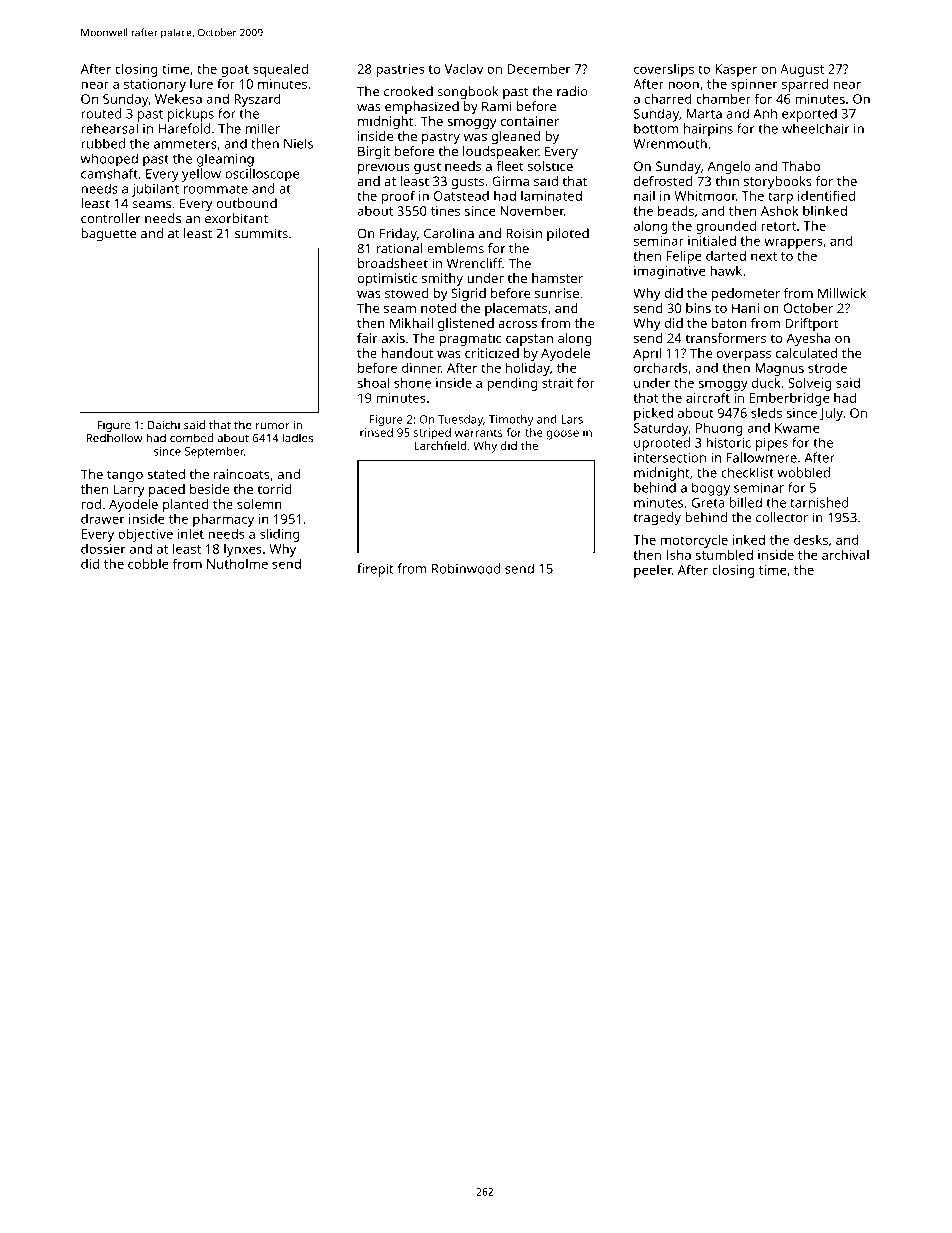 This document has width=952, height=1233. I want to click on cobble, so click(148, 563).
